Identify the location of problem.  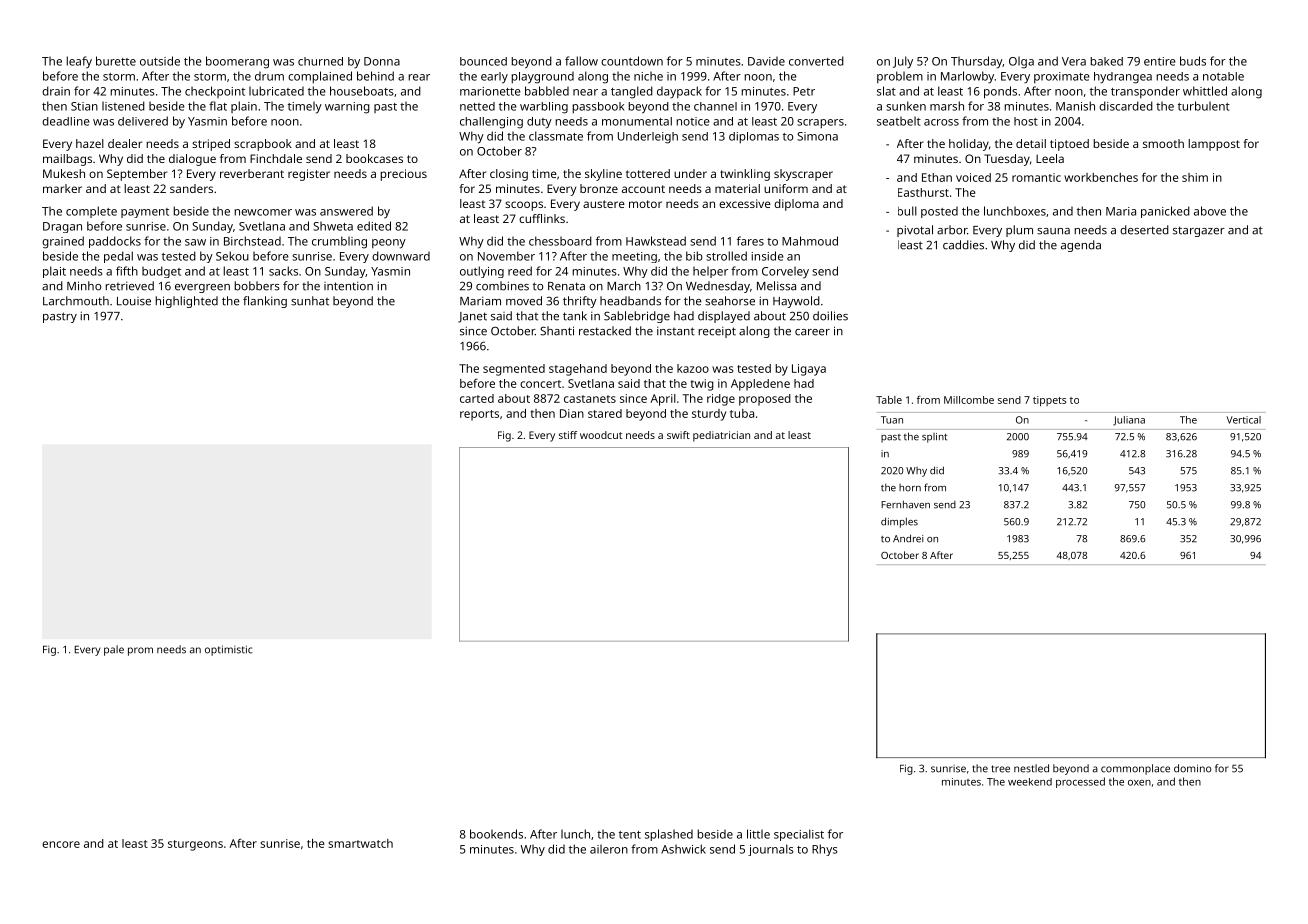
(900, 77).
